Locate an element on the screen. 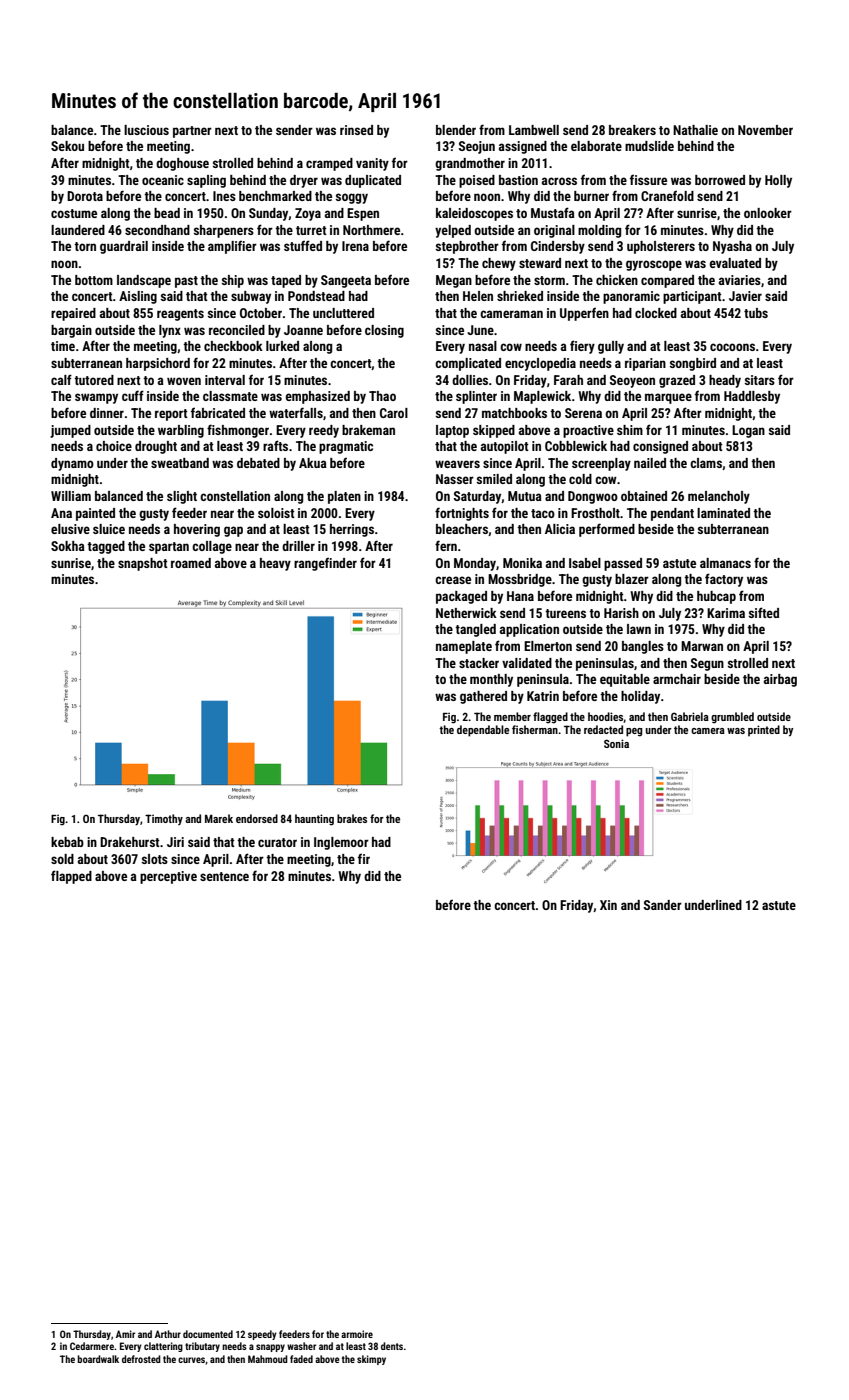 This screenshot has height=1400, width=849. kebab is located at coordinates (67, 842).
